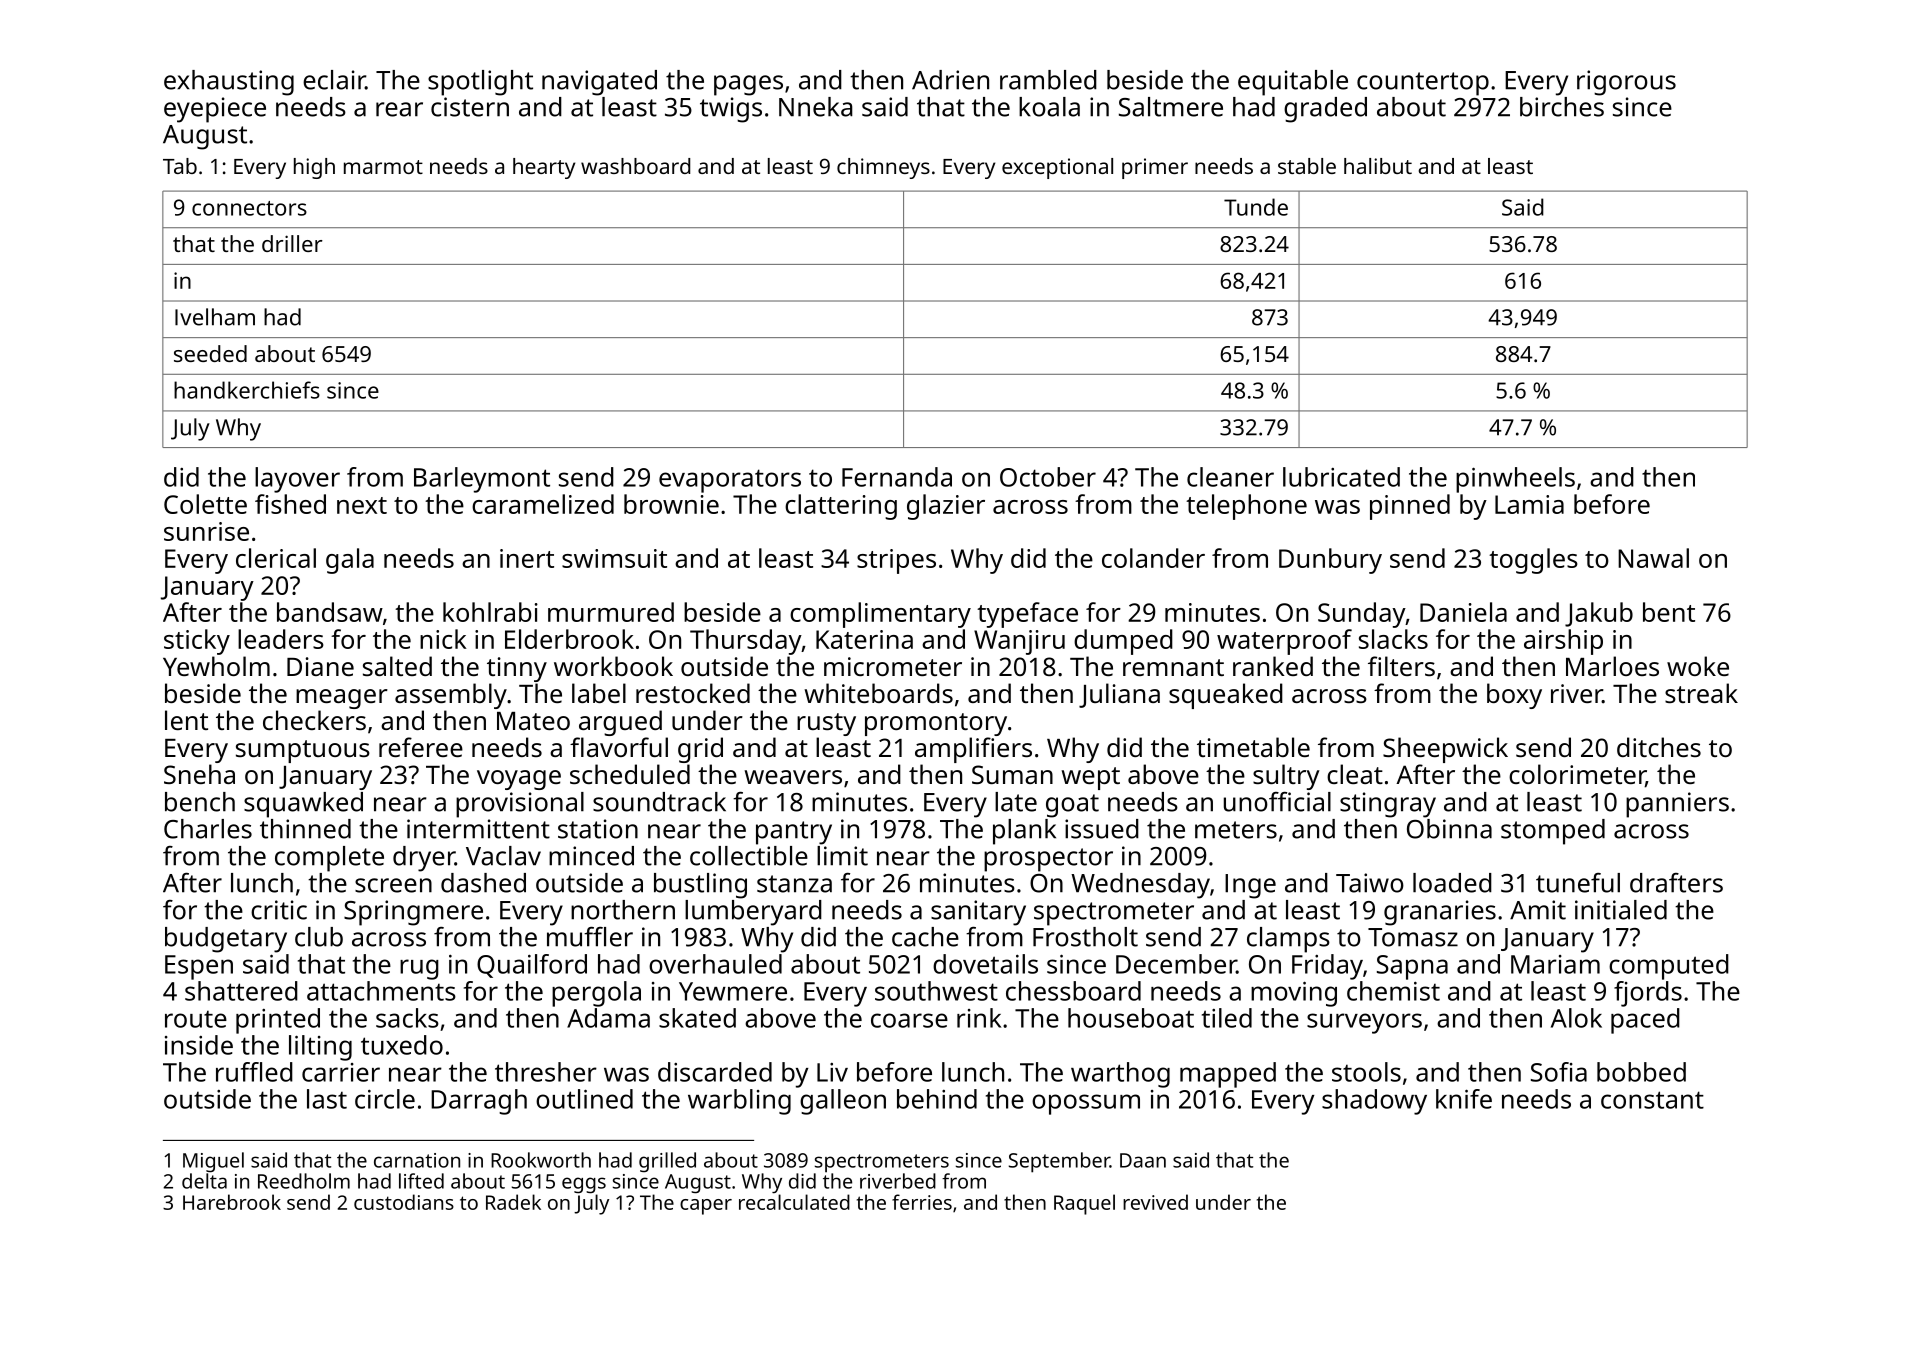 This image has width=1910, height=1350. I want to click on equitable, so click(1293, 83).
